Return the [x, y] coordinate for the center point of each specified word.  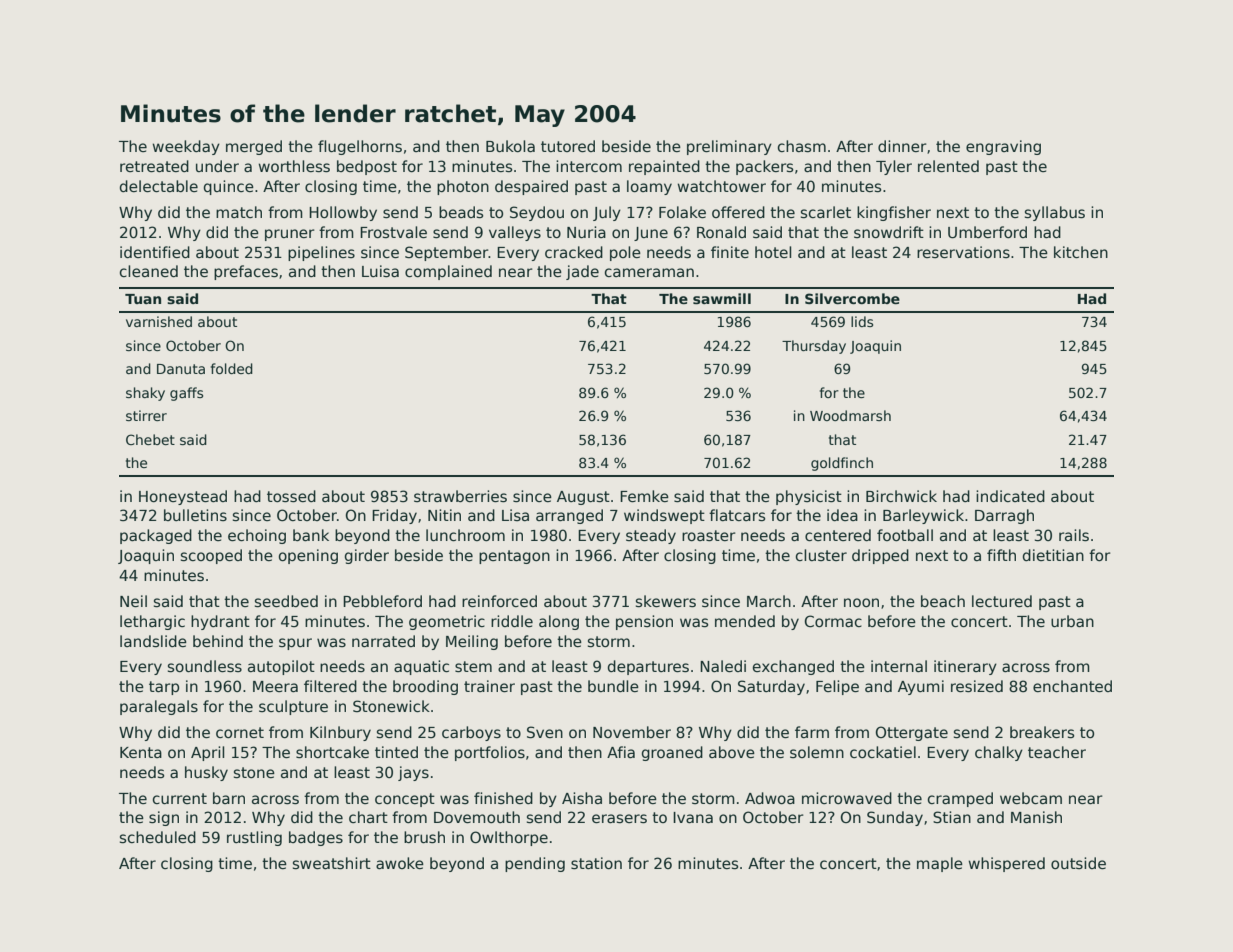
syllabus [1055, 213]
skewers [666, 601]
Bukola [510, 146]
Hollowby [343, 213]
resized [977, 686]
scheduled [158, 837]
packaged [156, 536]
